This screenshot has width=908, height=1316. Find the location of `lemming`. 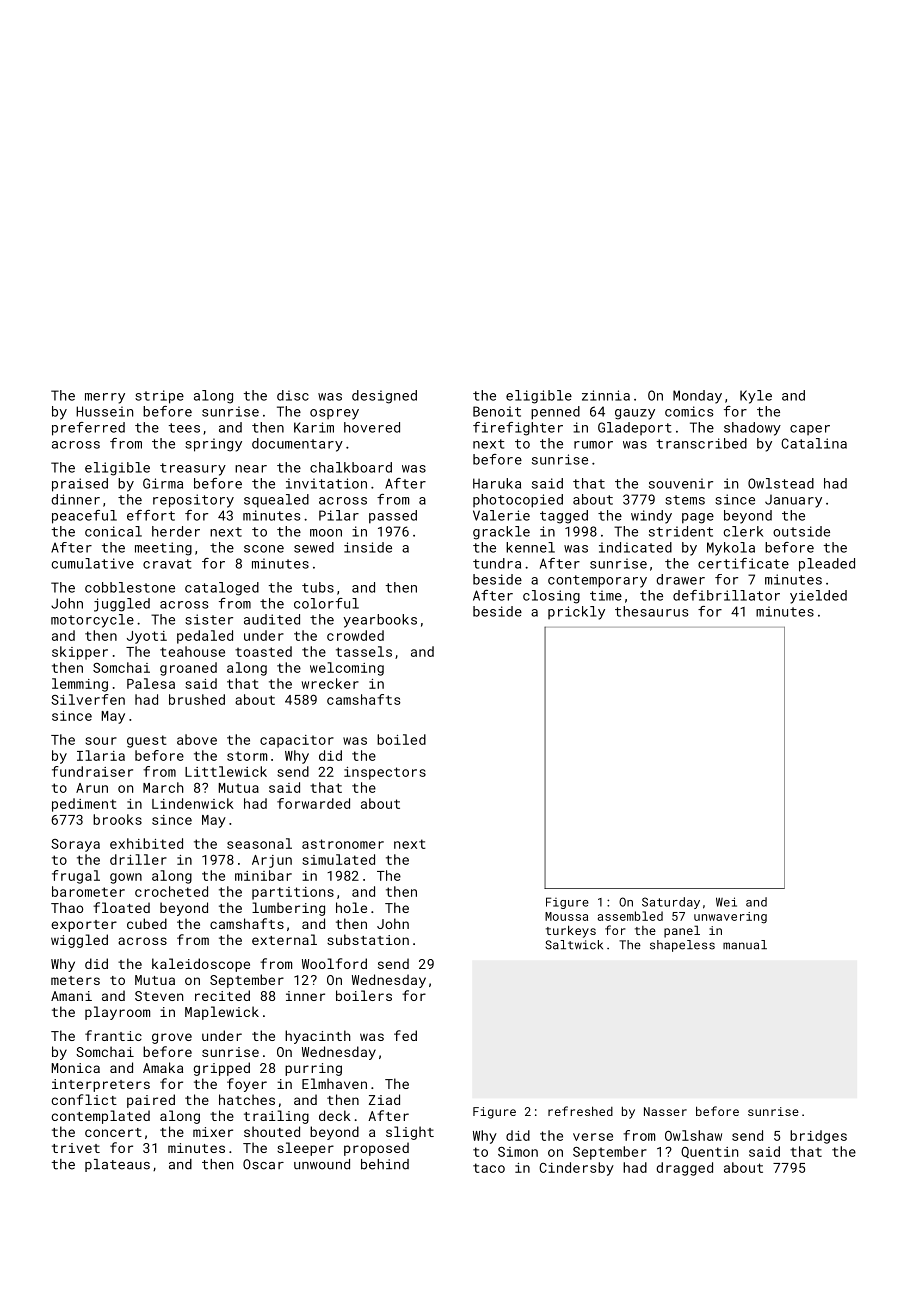

lemming is located at coordinates (80, 685).
